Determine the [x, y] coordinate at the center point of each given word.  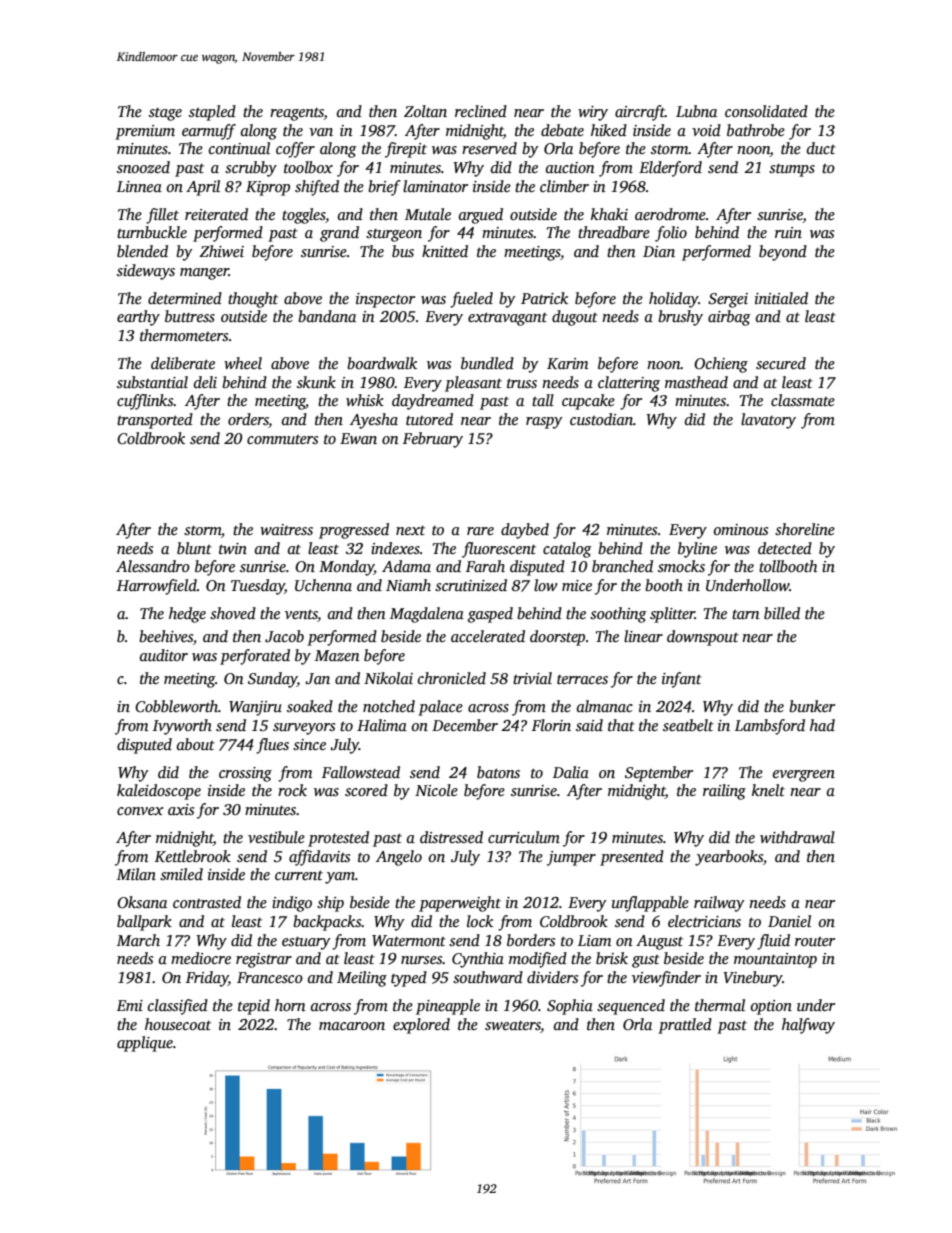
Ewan [358, 438]
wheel [243, 363]
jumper [571, 858]
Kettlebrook [193, 856]
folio [671, 234]
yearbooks [729, 858]
